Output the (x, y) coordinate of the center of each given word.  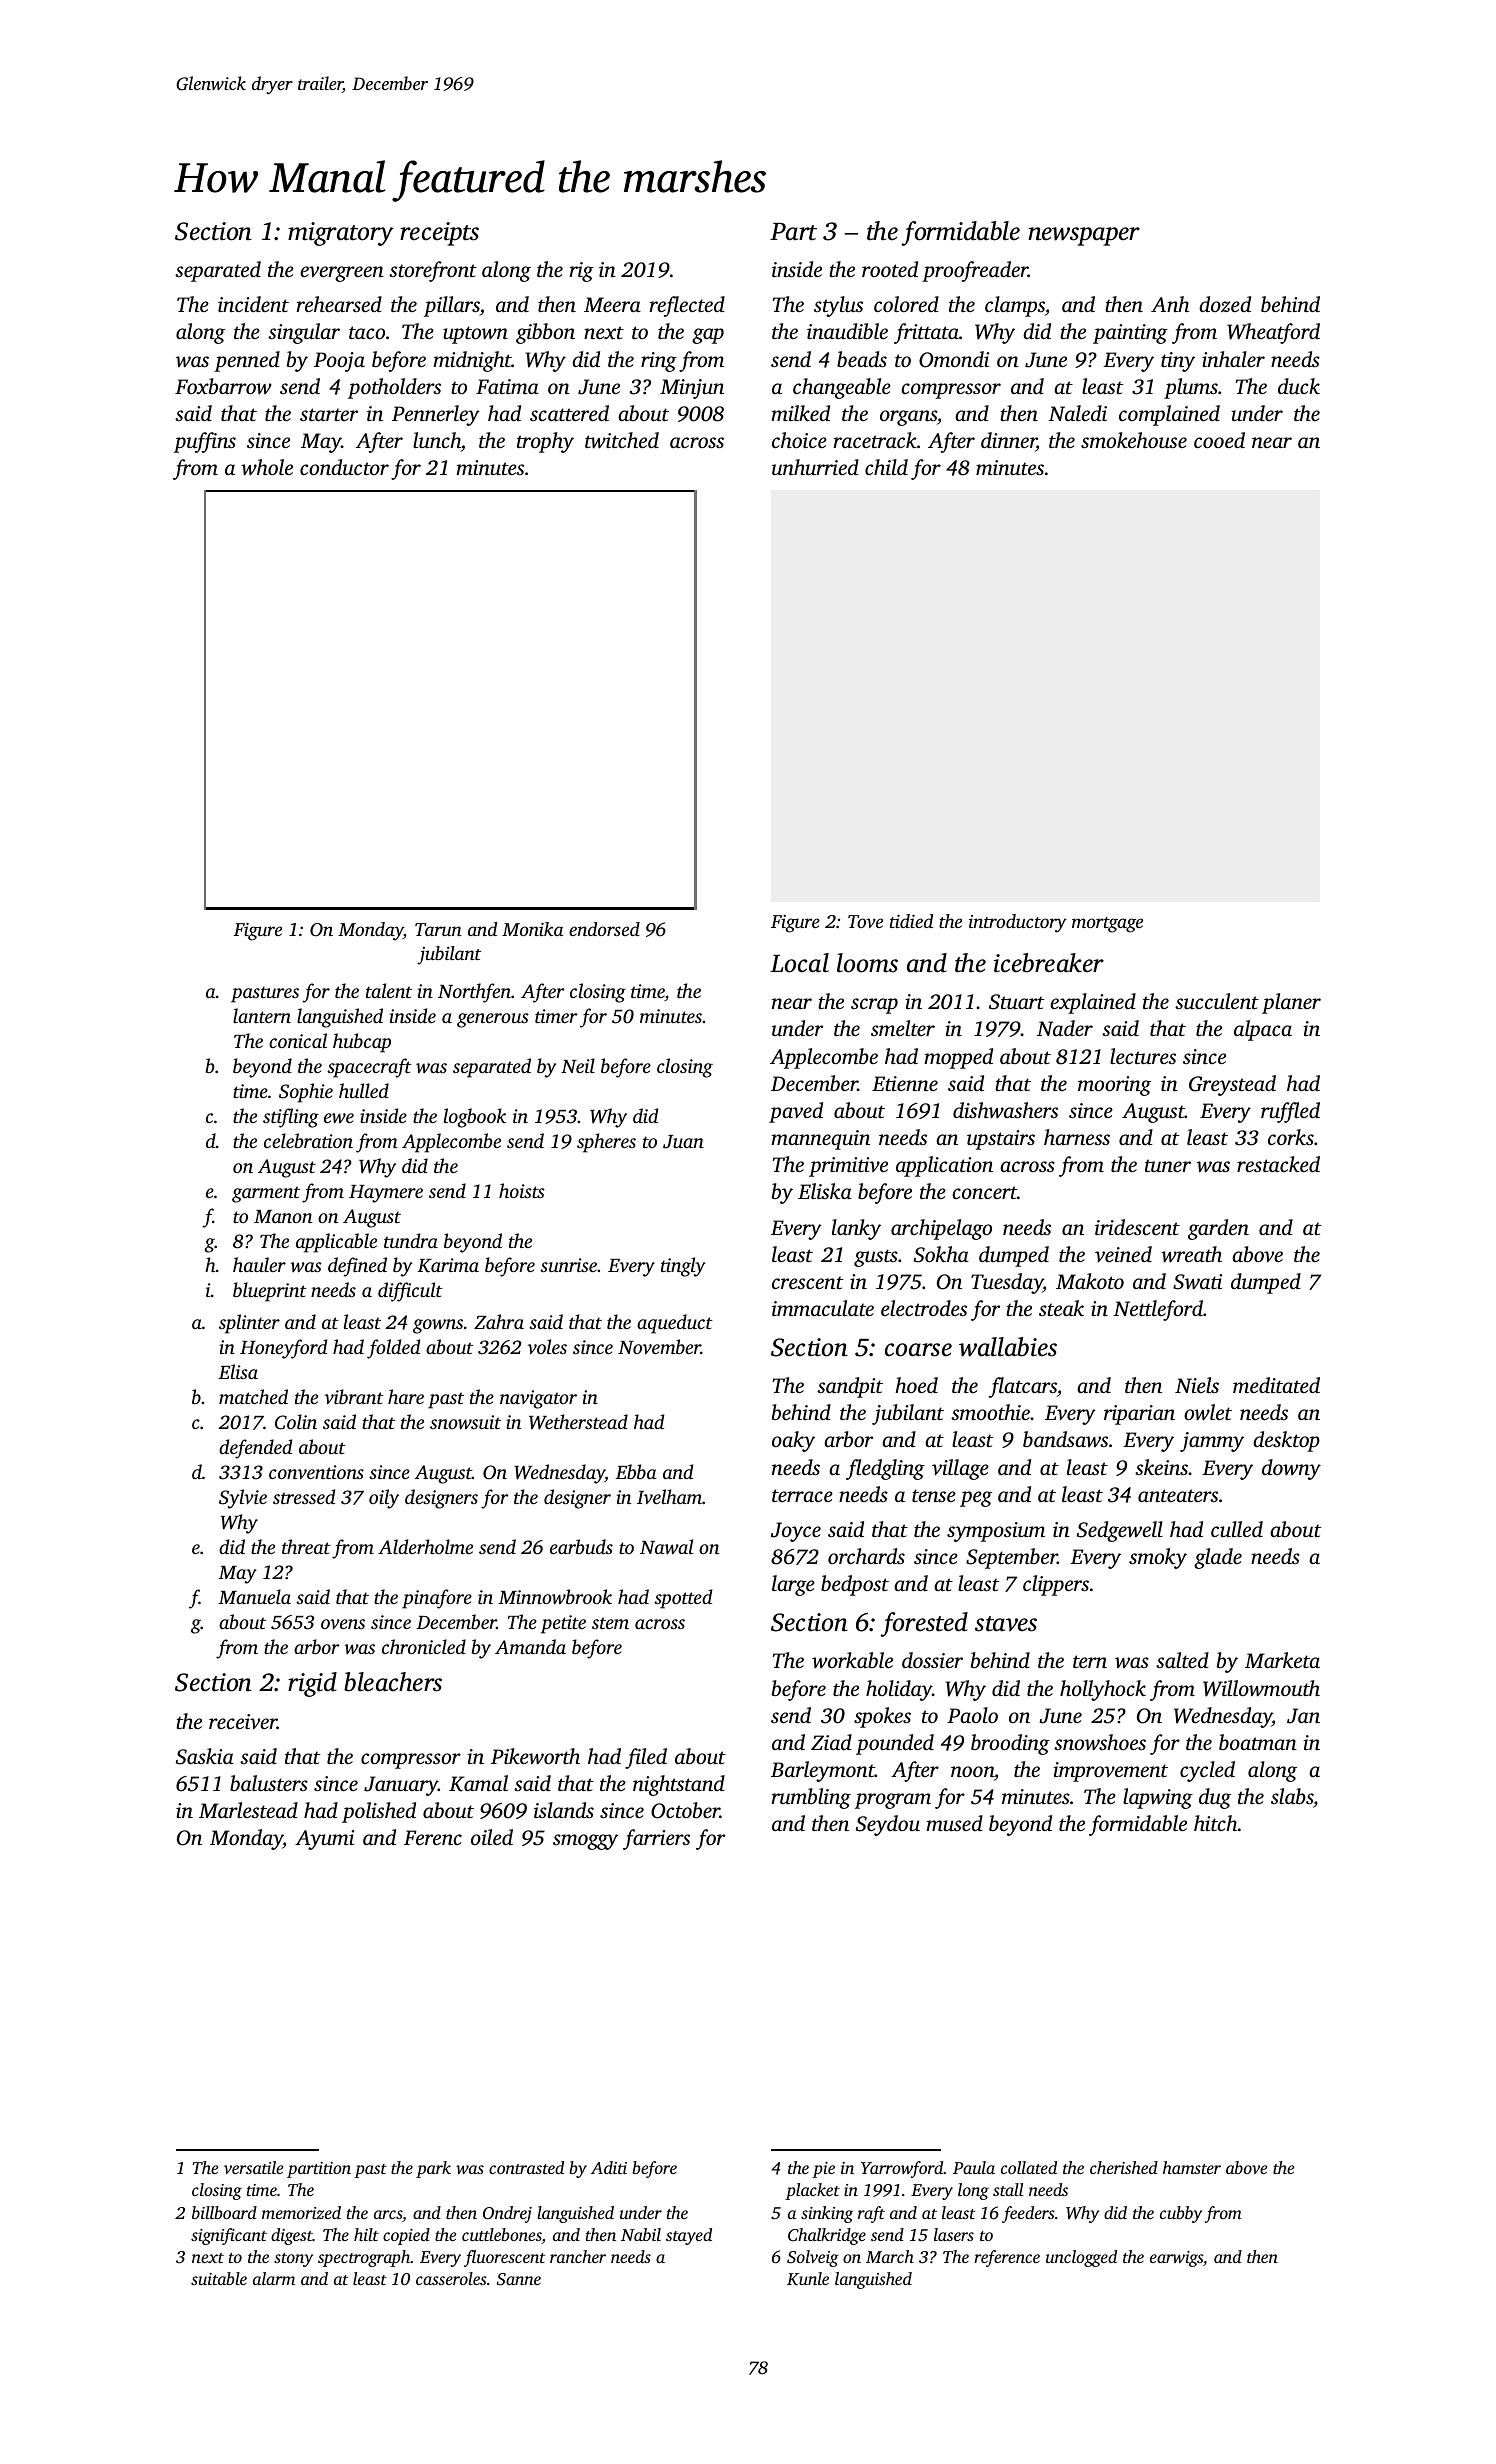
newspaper (1084, 236)
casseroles (451, 2278)
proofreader (975, 271)
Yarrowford (902, 2169)
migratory (341, 234)
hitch (1215, 1823)
